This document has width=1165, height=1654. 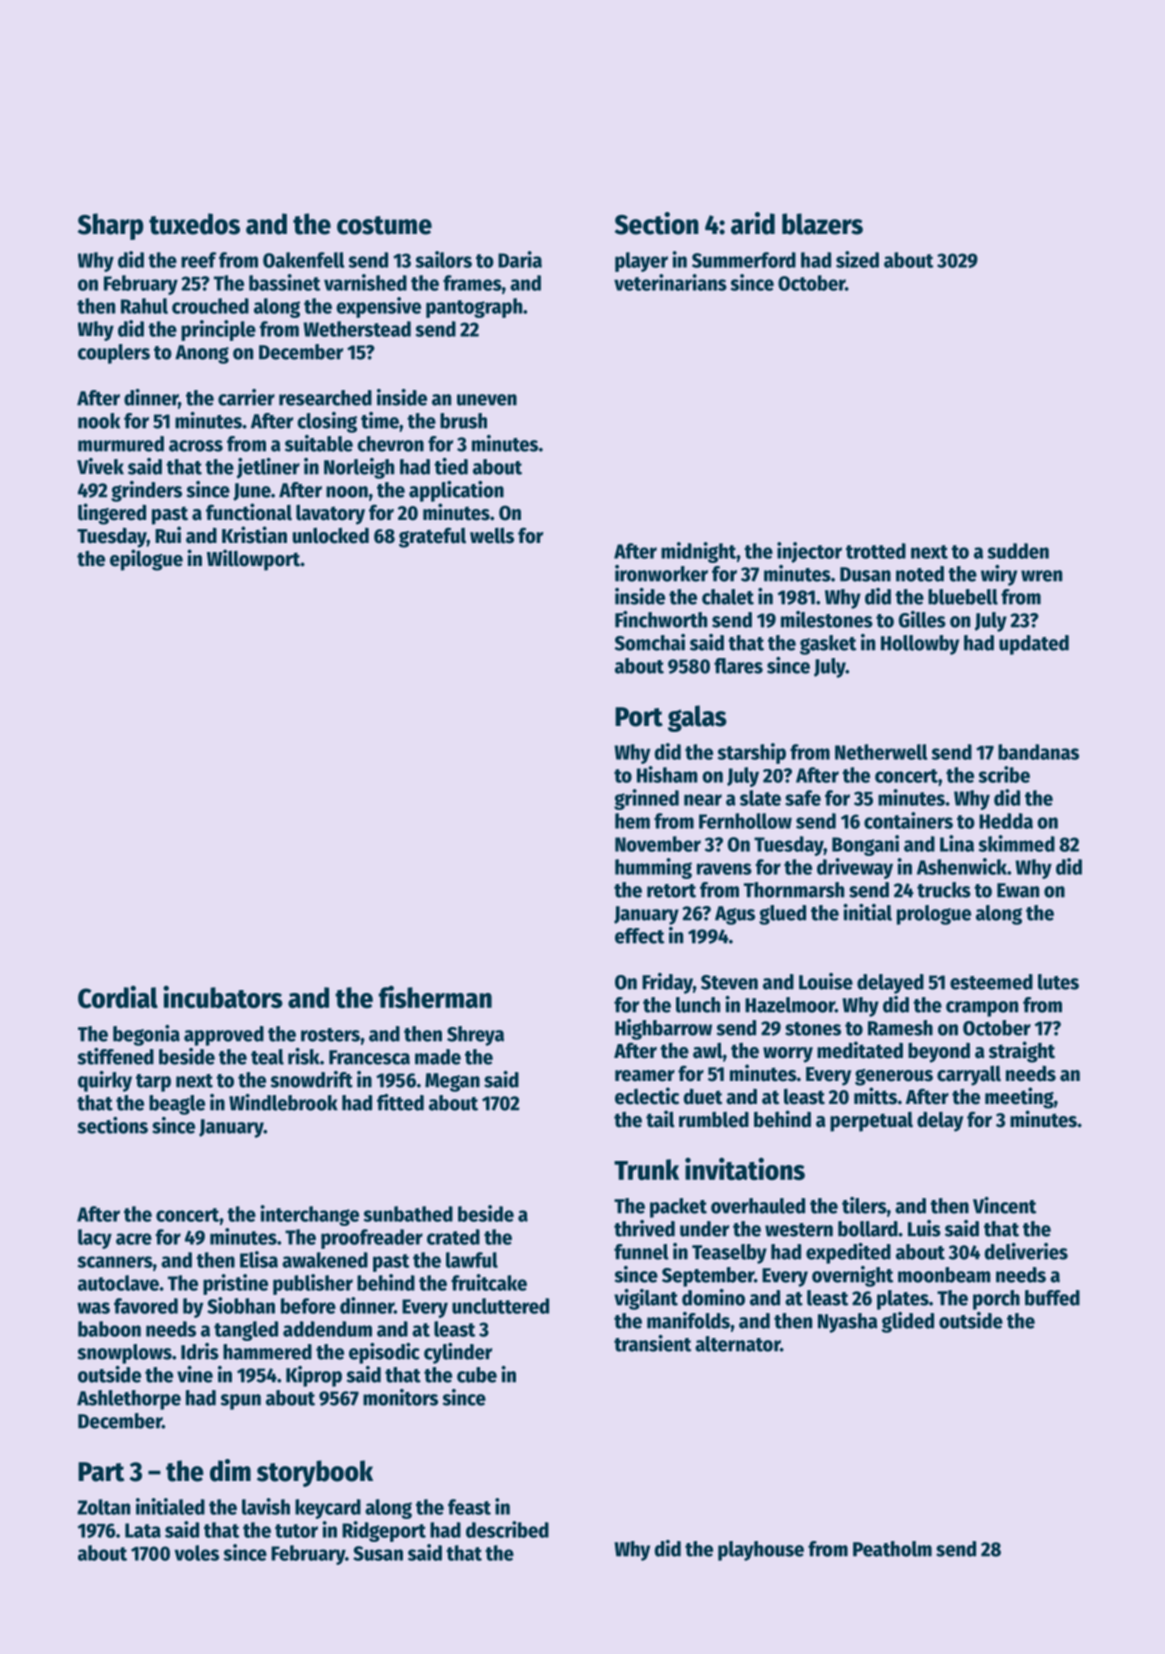 What do you see at coordinates (469, 1507) in the document?
I see `feast` at bounding box center [469, 1507].
